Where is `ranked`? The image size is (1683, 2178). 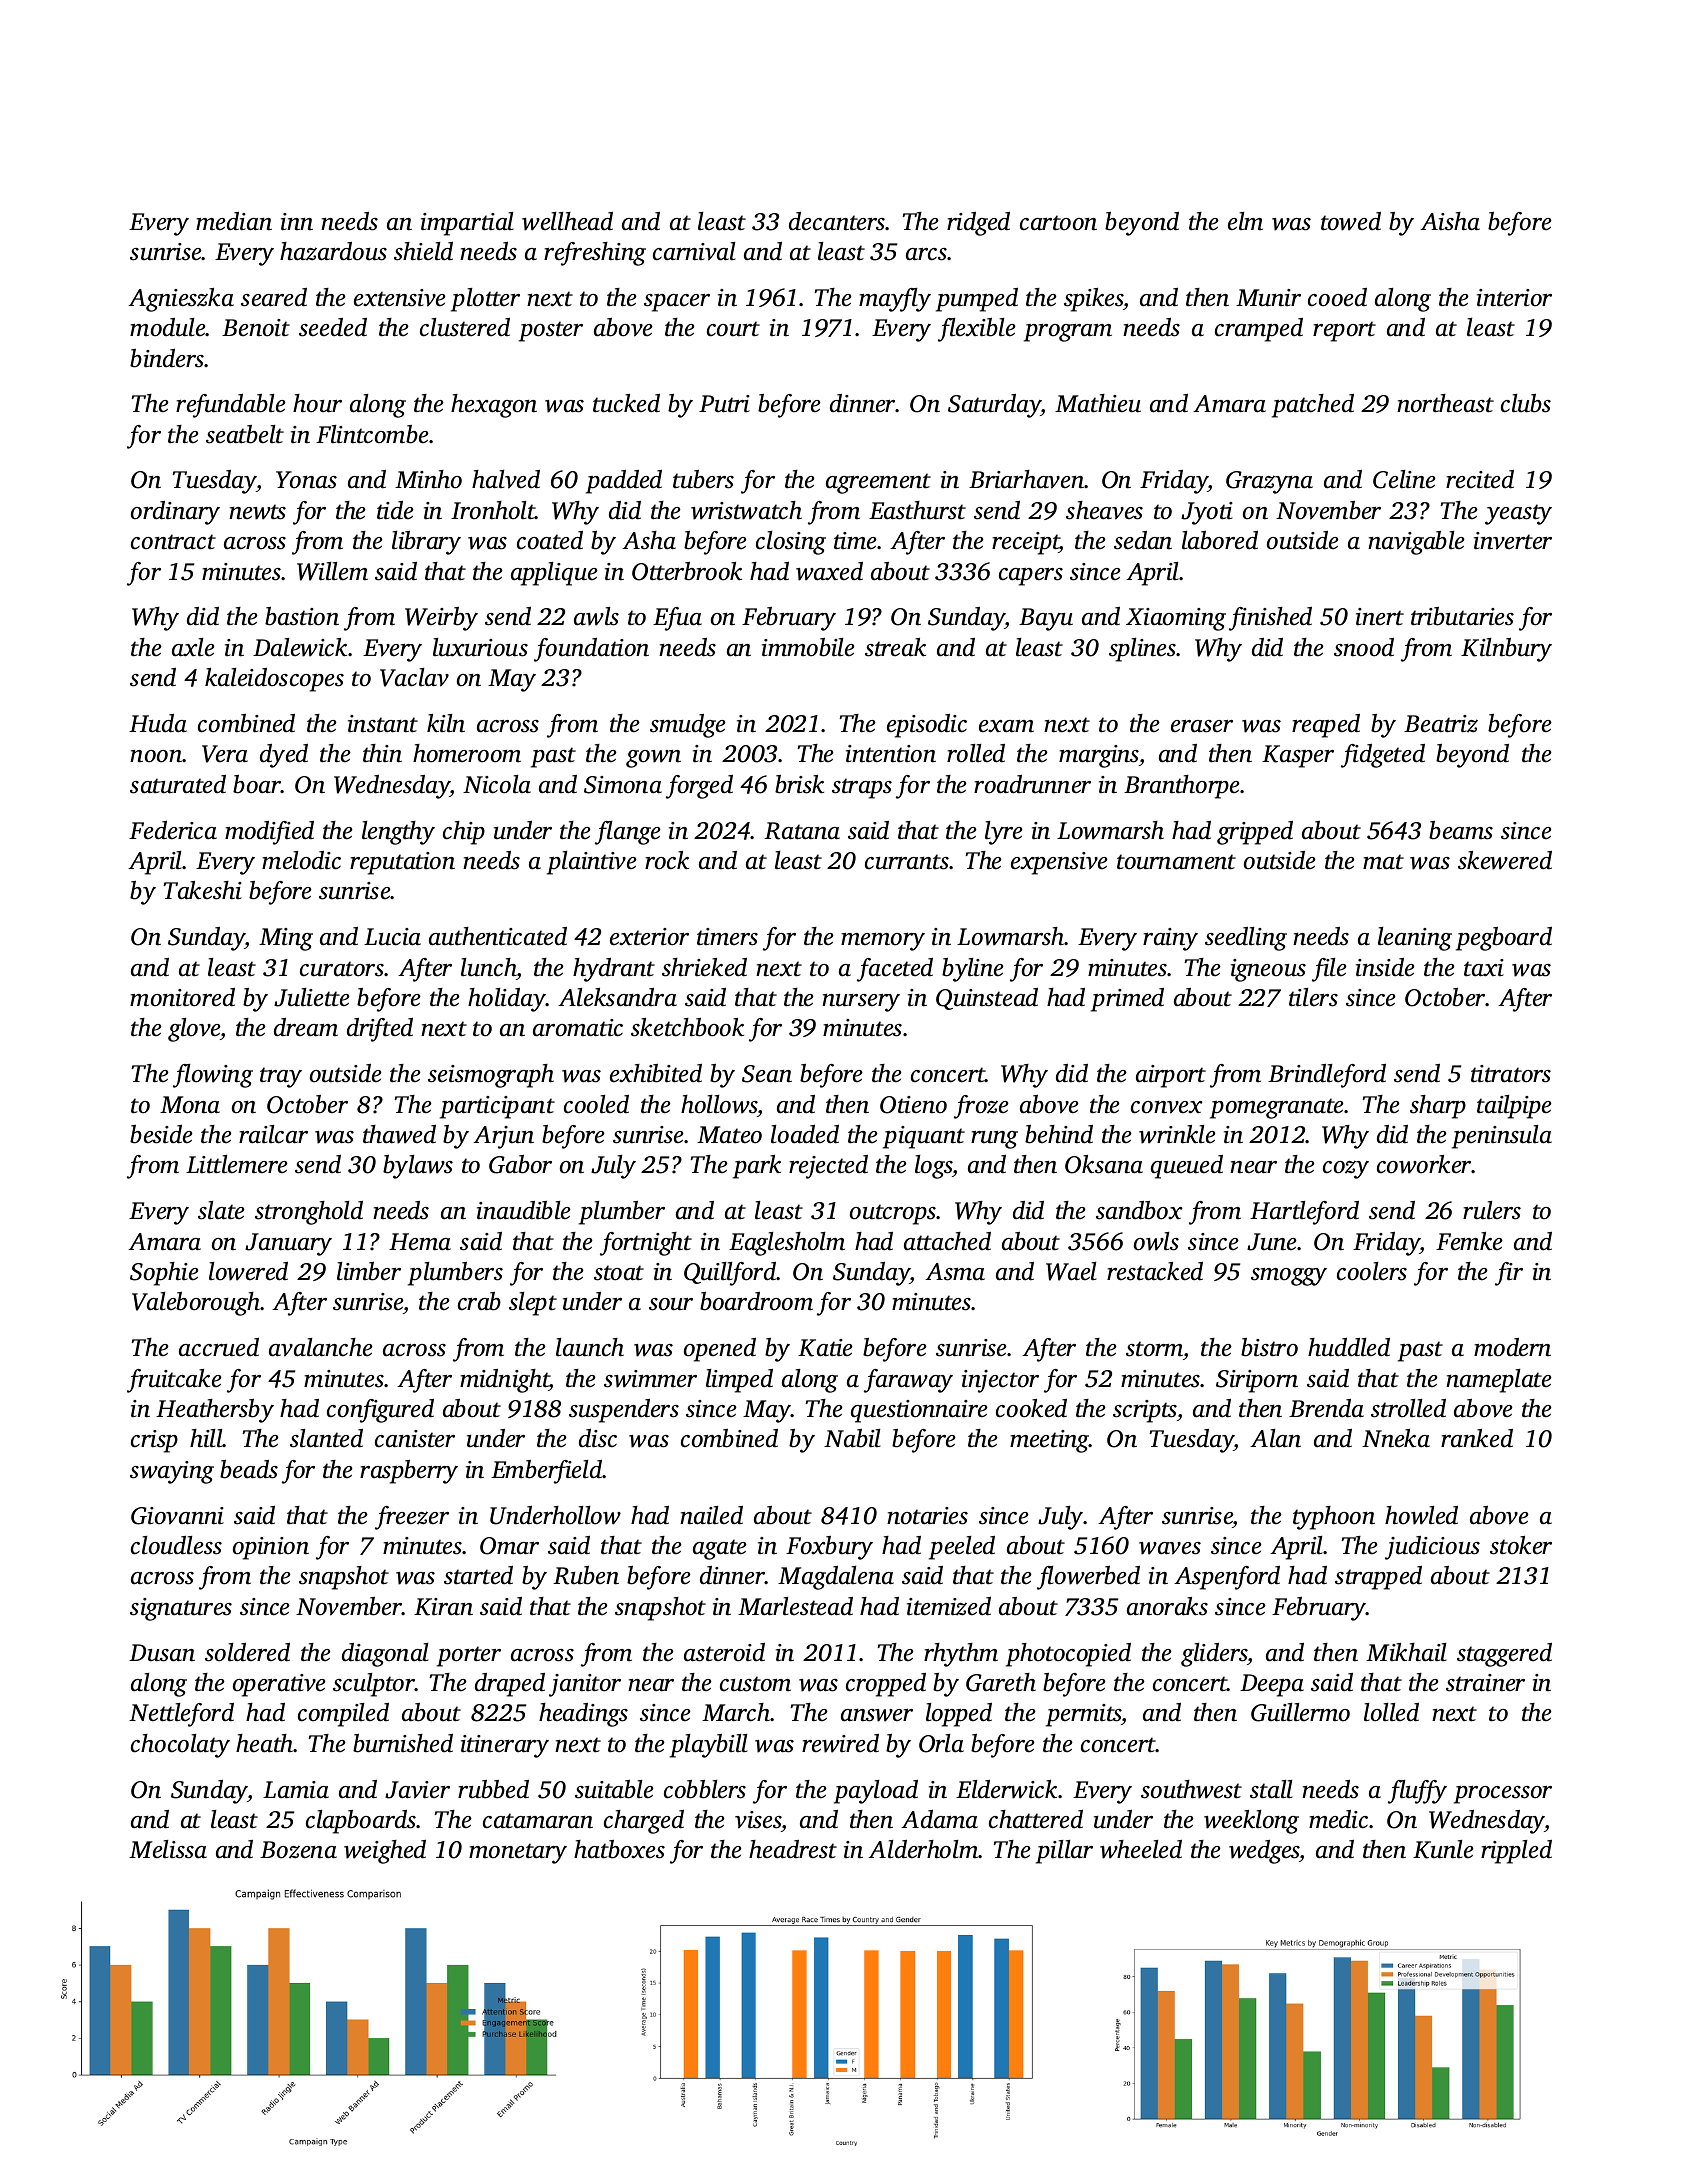
ranked is located at coordinates (1477, 1438).
